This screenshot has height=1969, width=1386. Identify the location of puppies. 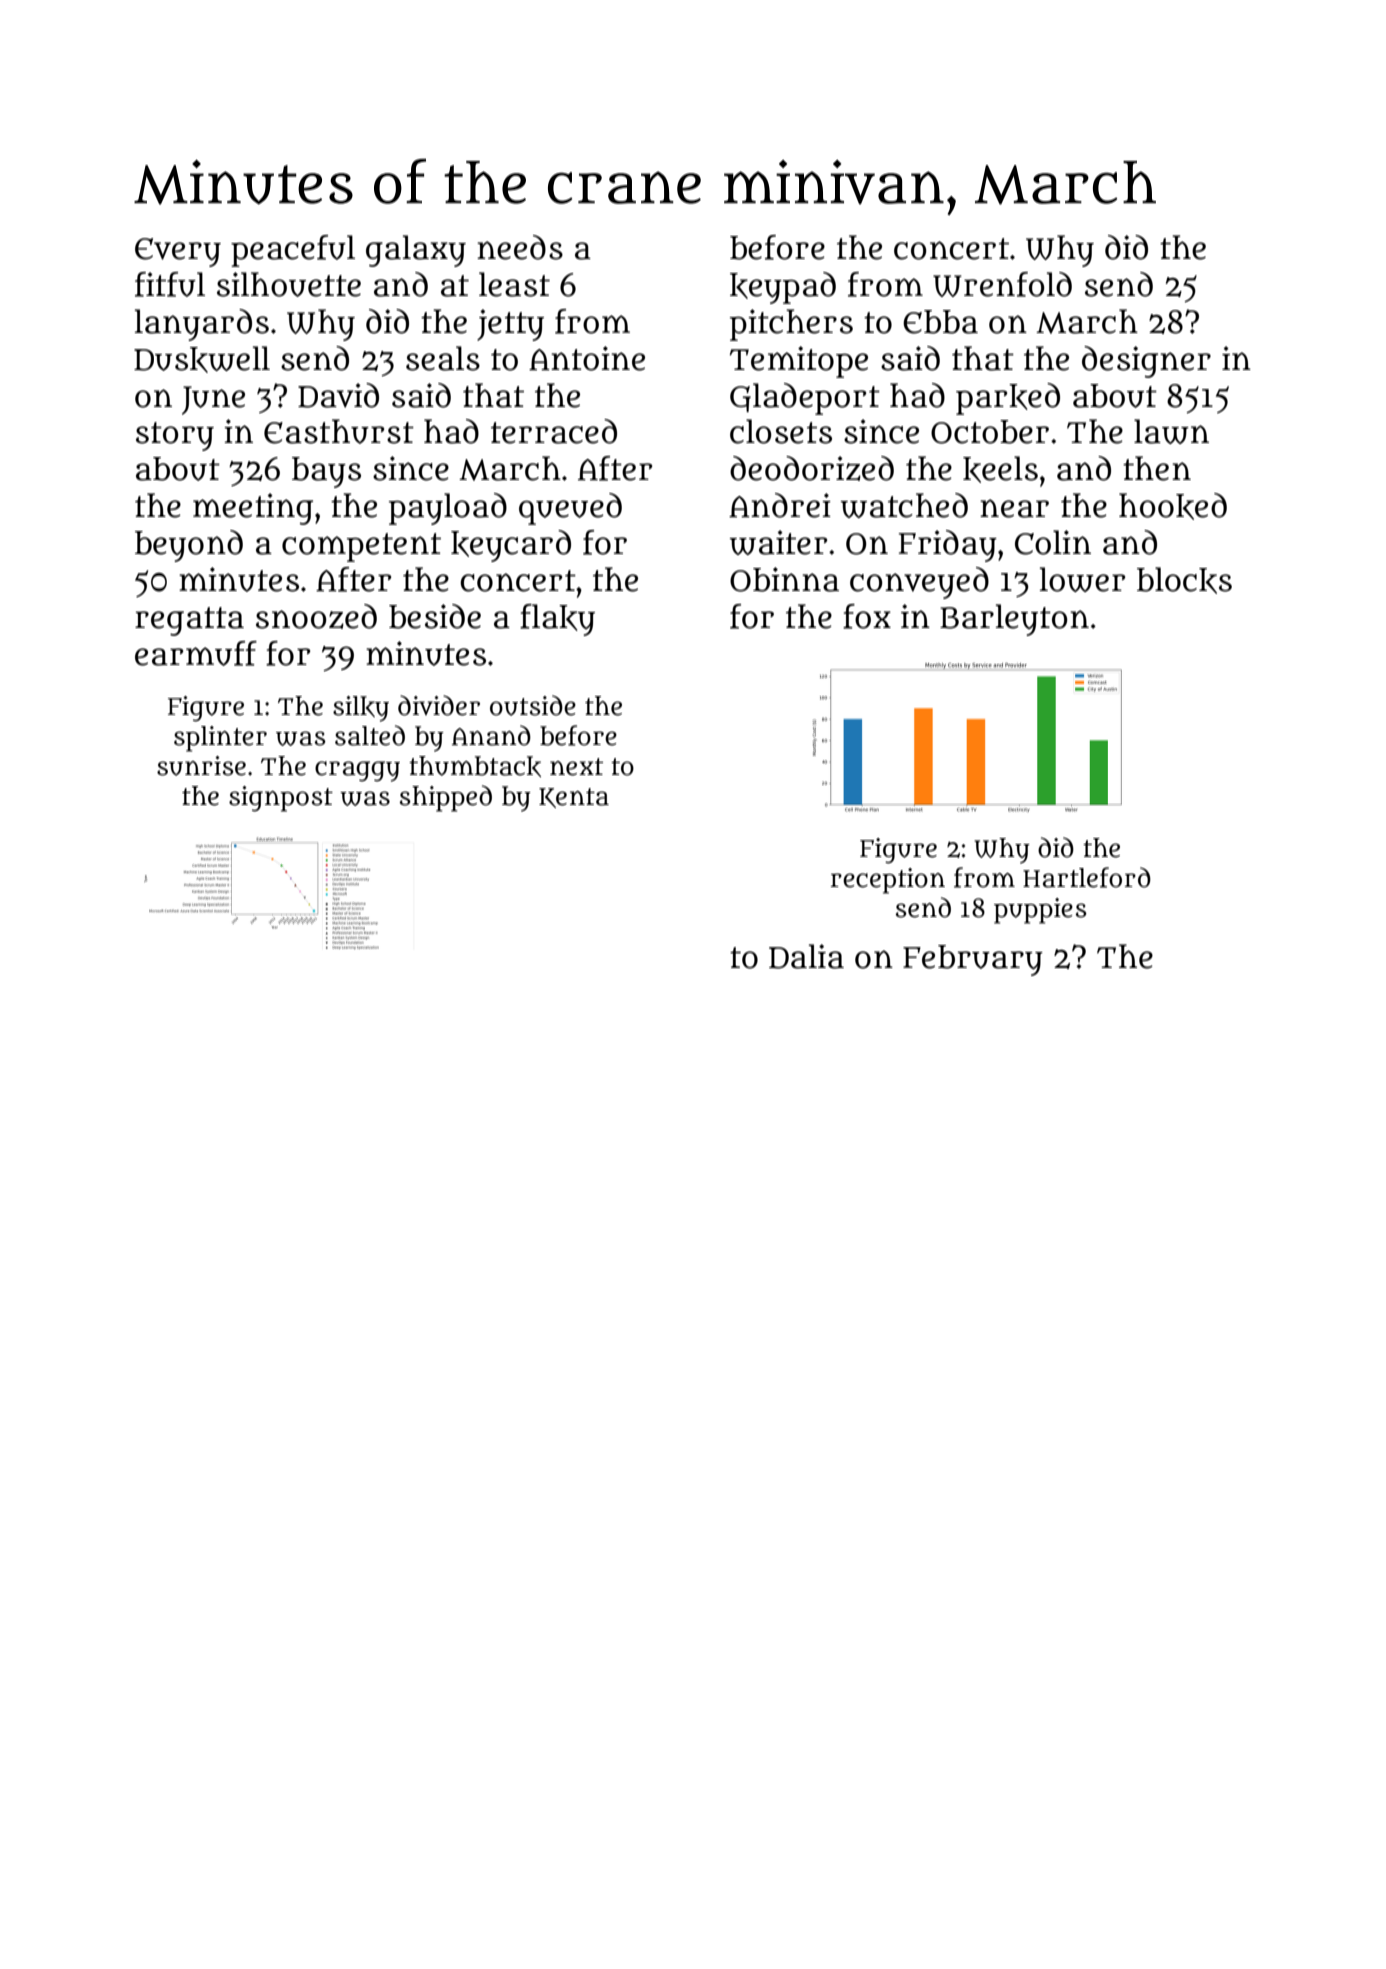
(1040, 911).
